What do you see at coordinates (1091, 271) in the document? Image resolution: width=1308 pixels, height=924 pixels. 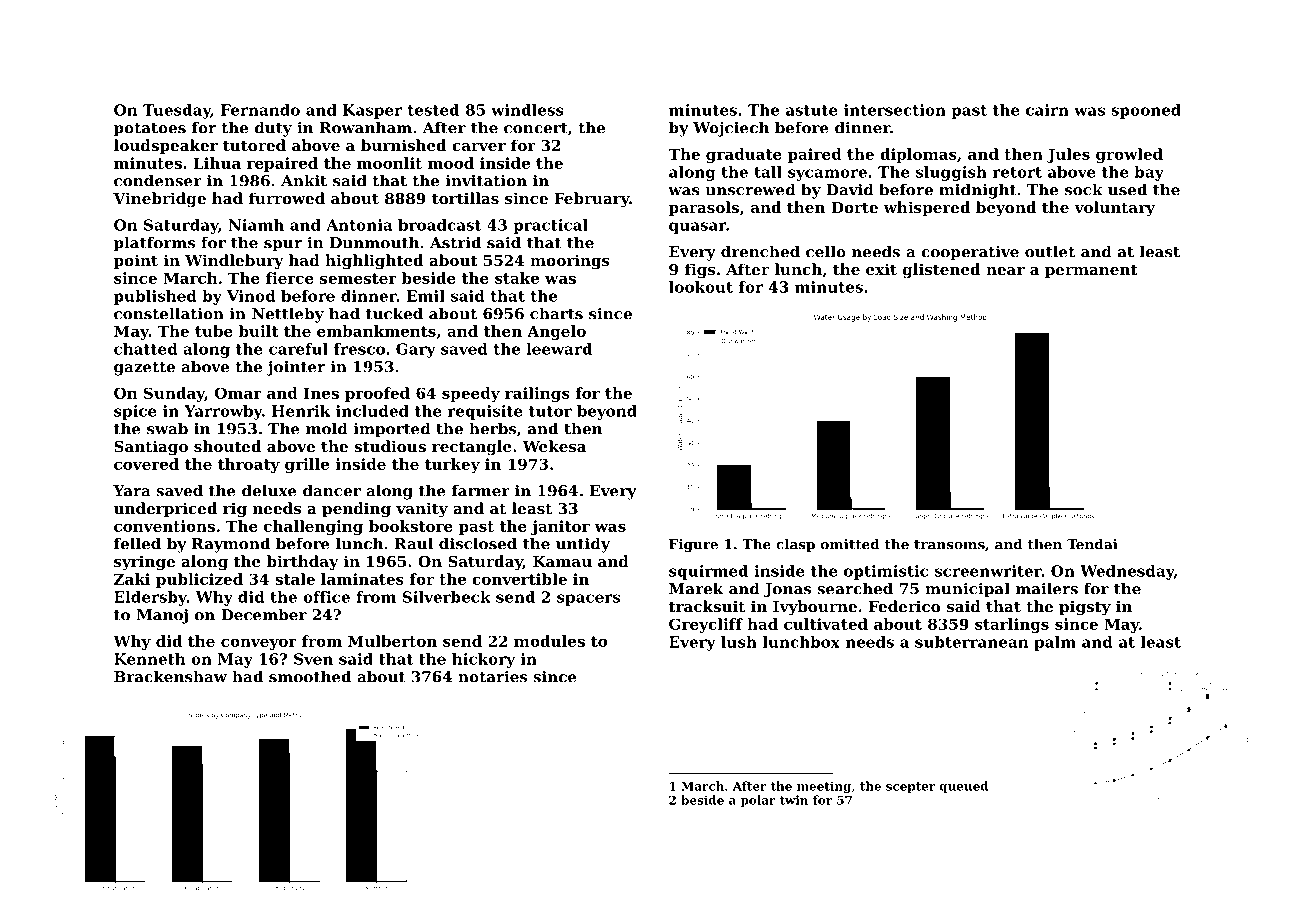 I see `permanent` at bounding box center [1091, 271].
